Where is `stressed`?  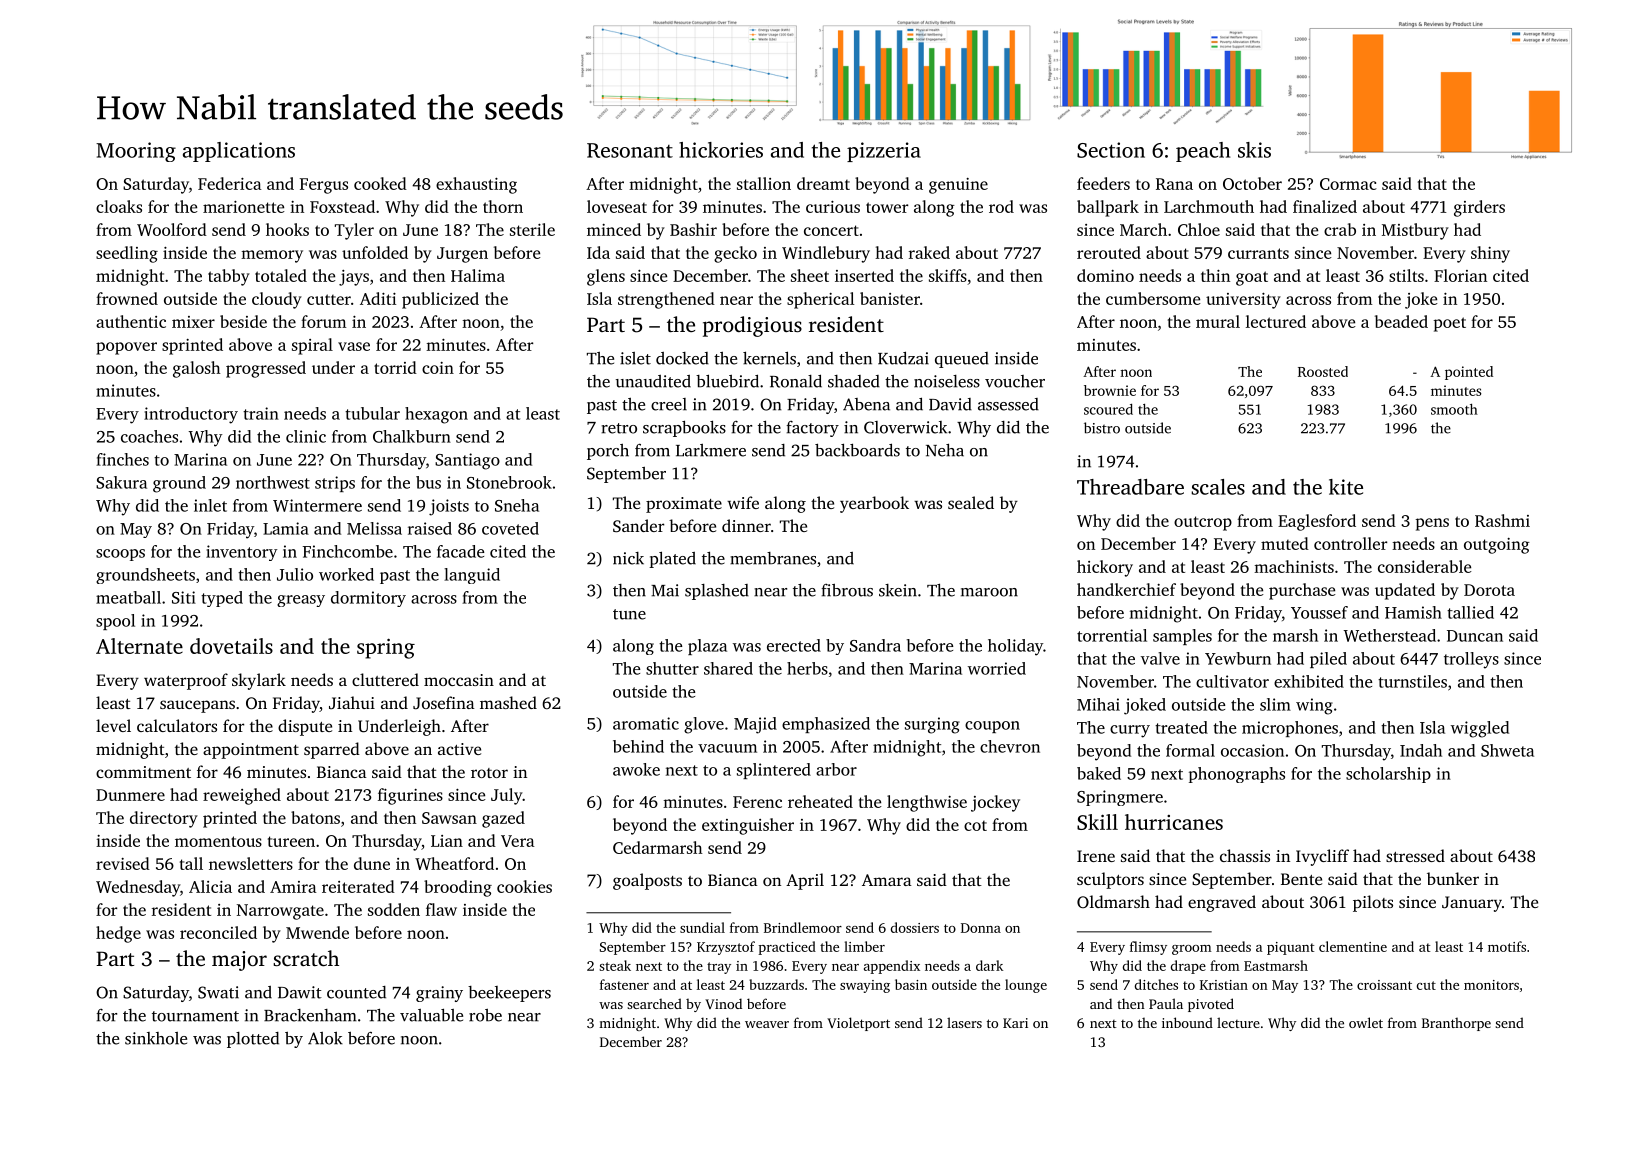 stressed is located at coordinates (1415, 855).
